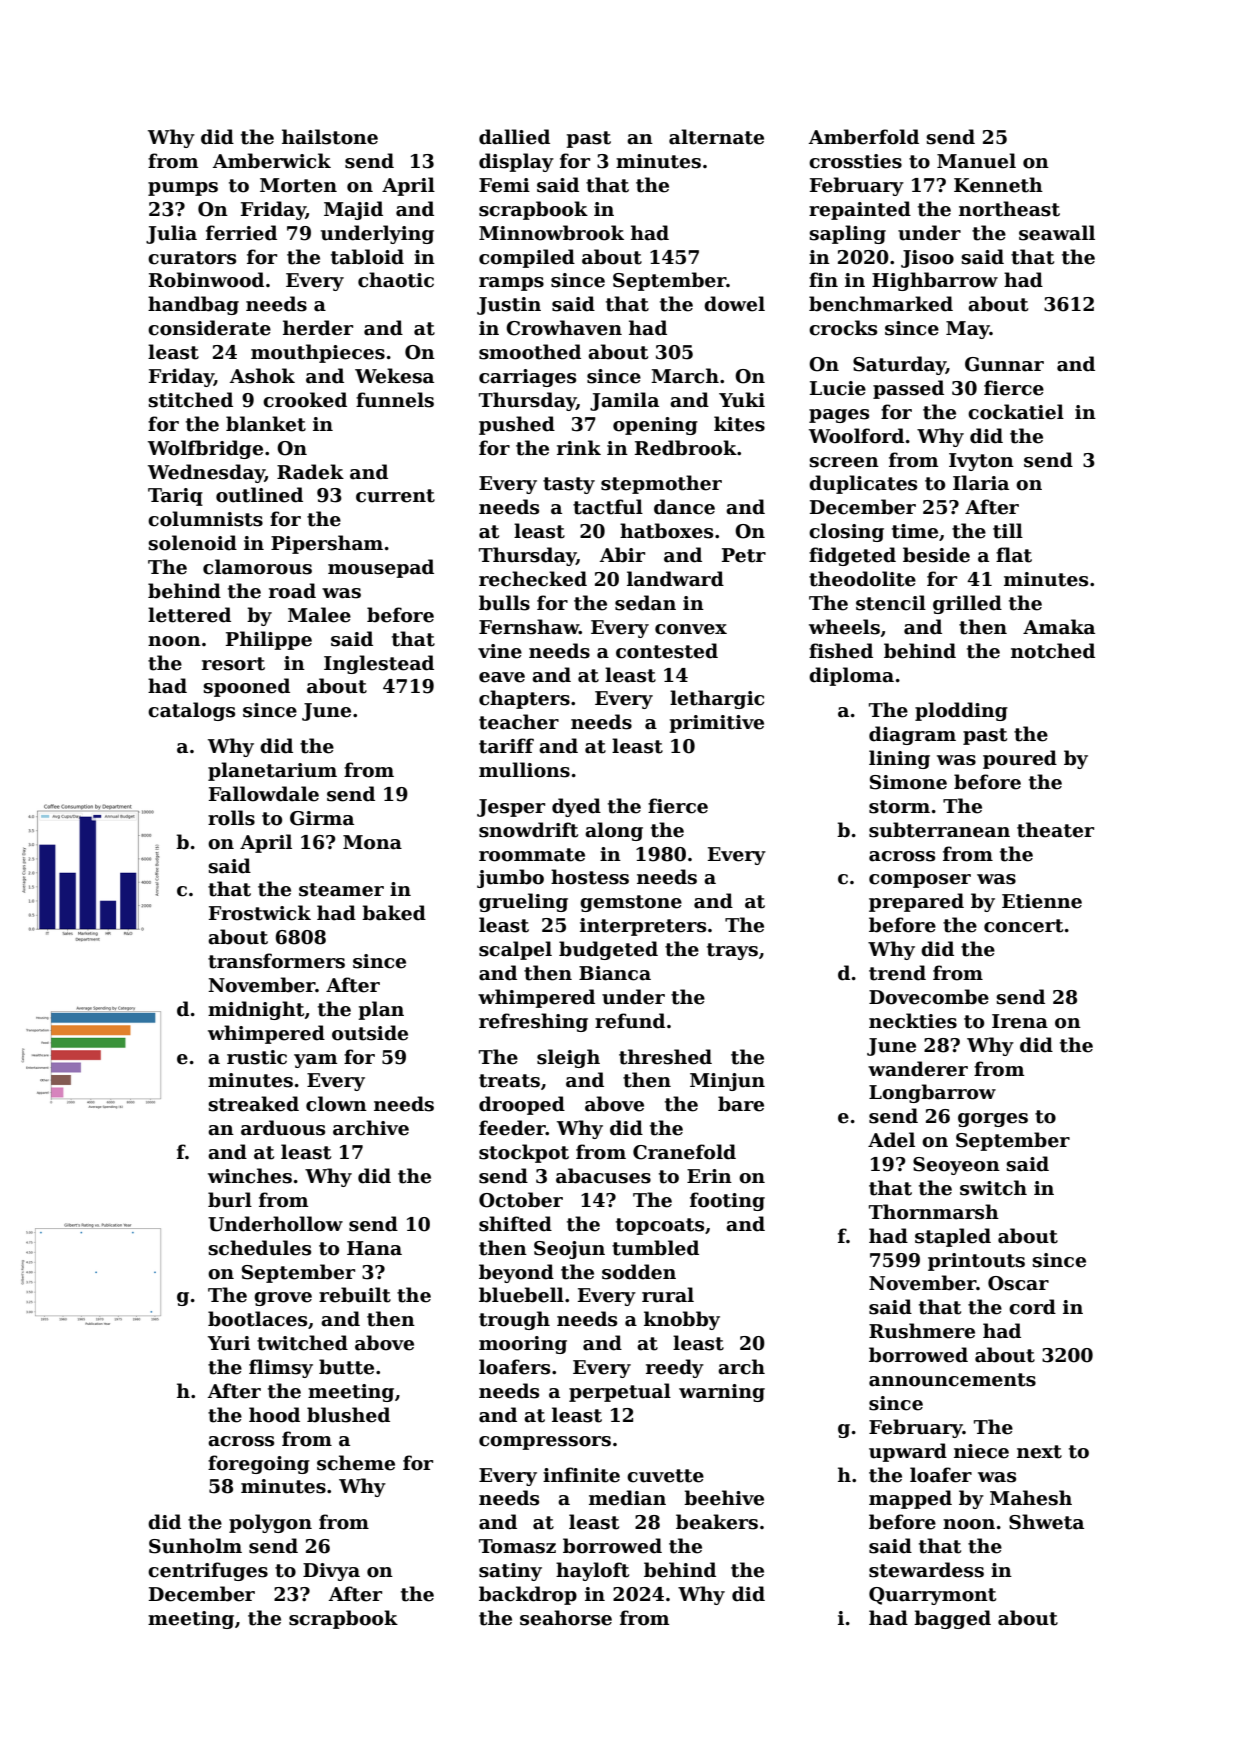 The width and height of the screenshot is (1244, 1759). I want to click on Frostwick, so click(260, 913).
